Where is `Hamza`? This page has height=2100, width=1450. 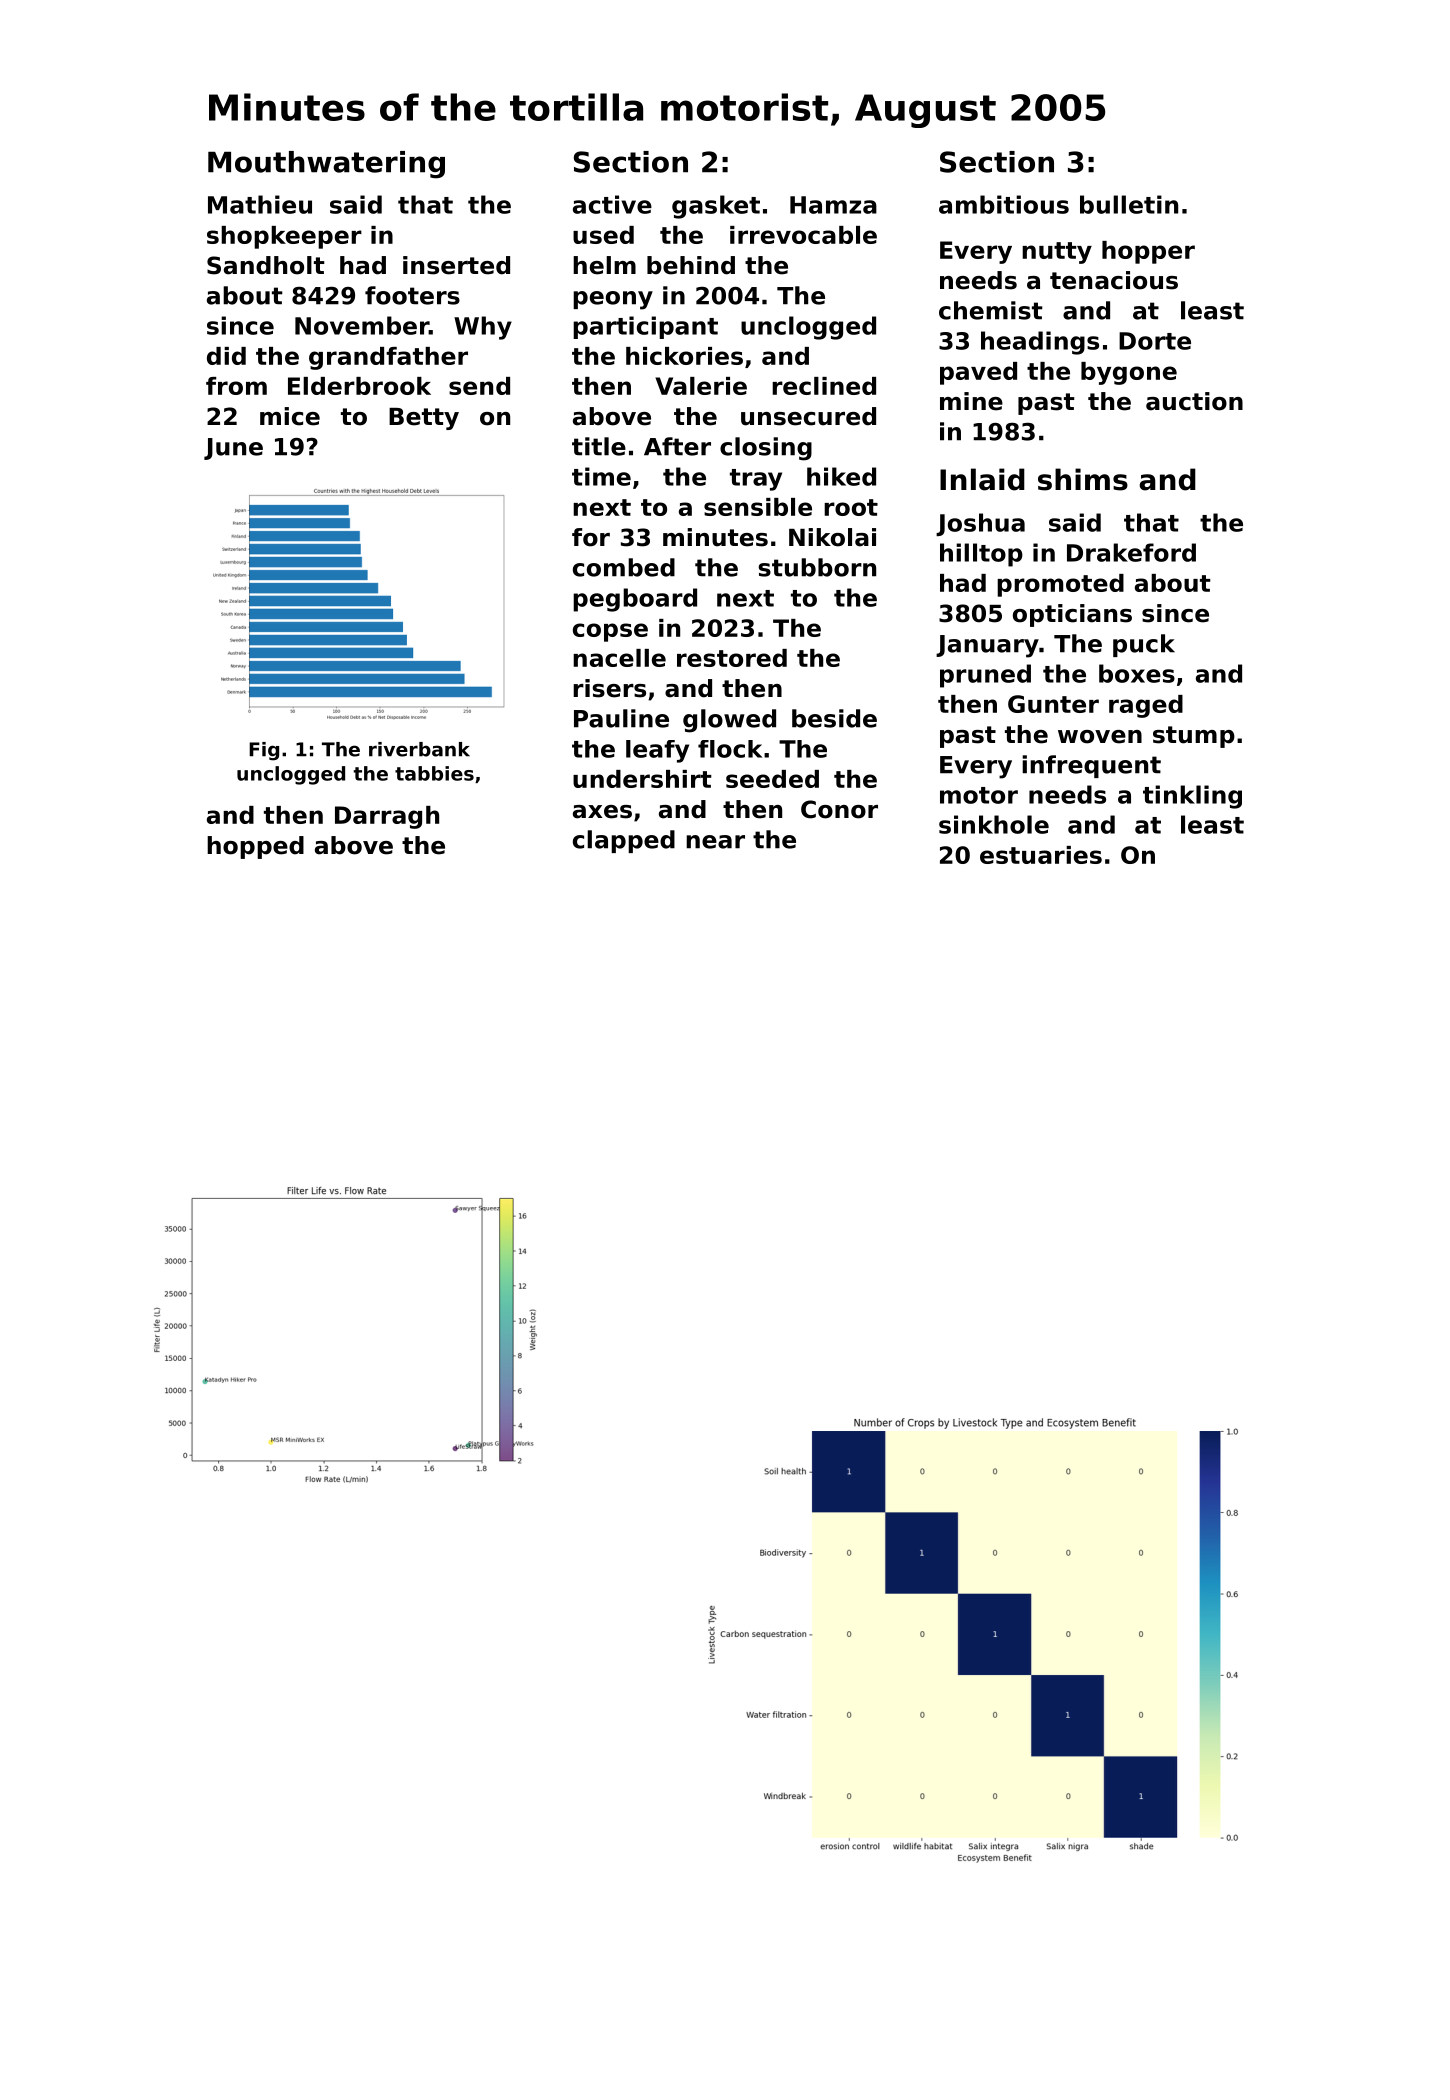 Hamza is located at coordinates (833, 205).
